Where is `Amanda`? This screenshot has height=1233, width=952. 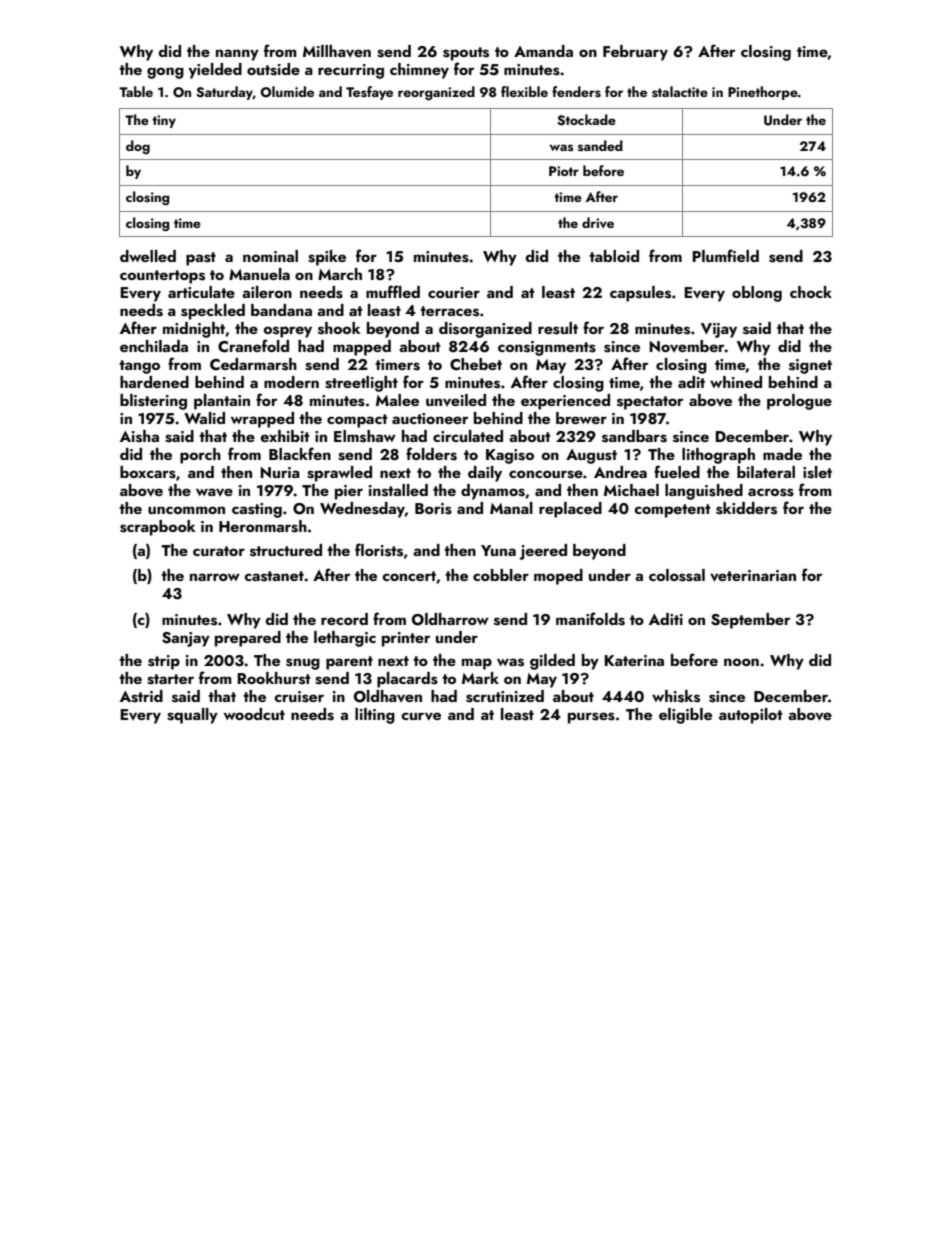
Amanda is located at coordinates (543, 51).
